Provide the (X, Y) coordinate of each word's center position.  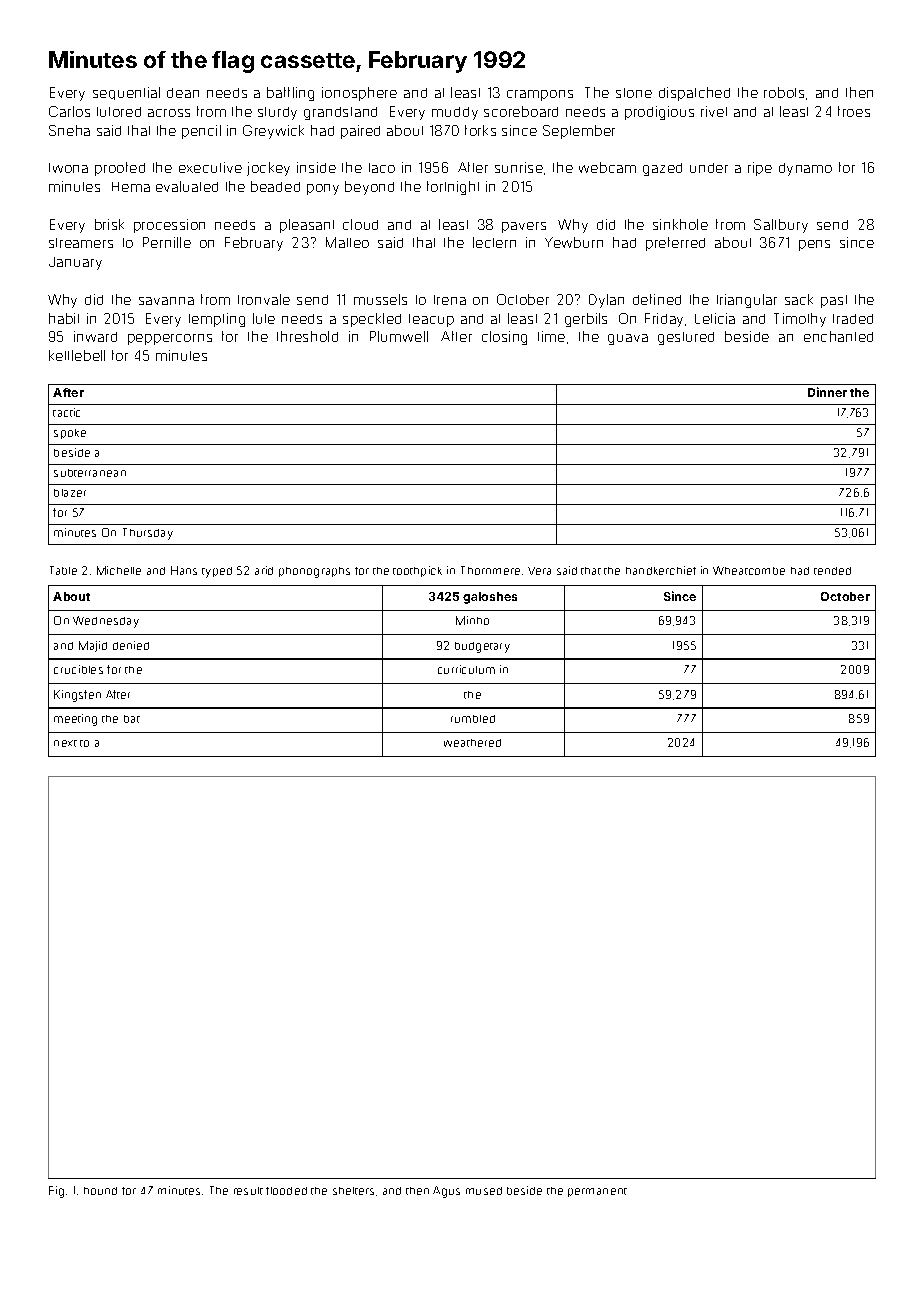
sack (799, 299)
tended (832, 571)
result (248, 1191)
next (65, 743)
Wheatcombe (749, 570)
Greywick (273, 132)
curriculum (466, 669)
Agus (446, 1192)
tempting (217, 320)
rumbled (473, 719)
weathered (472, 743)
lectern (494, 242)
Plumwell (399, 336)
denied (131, 645)
